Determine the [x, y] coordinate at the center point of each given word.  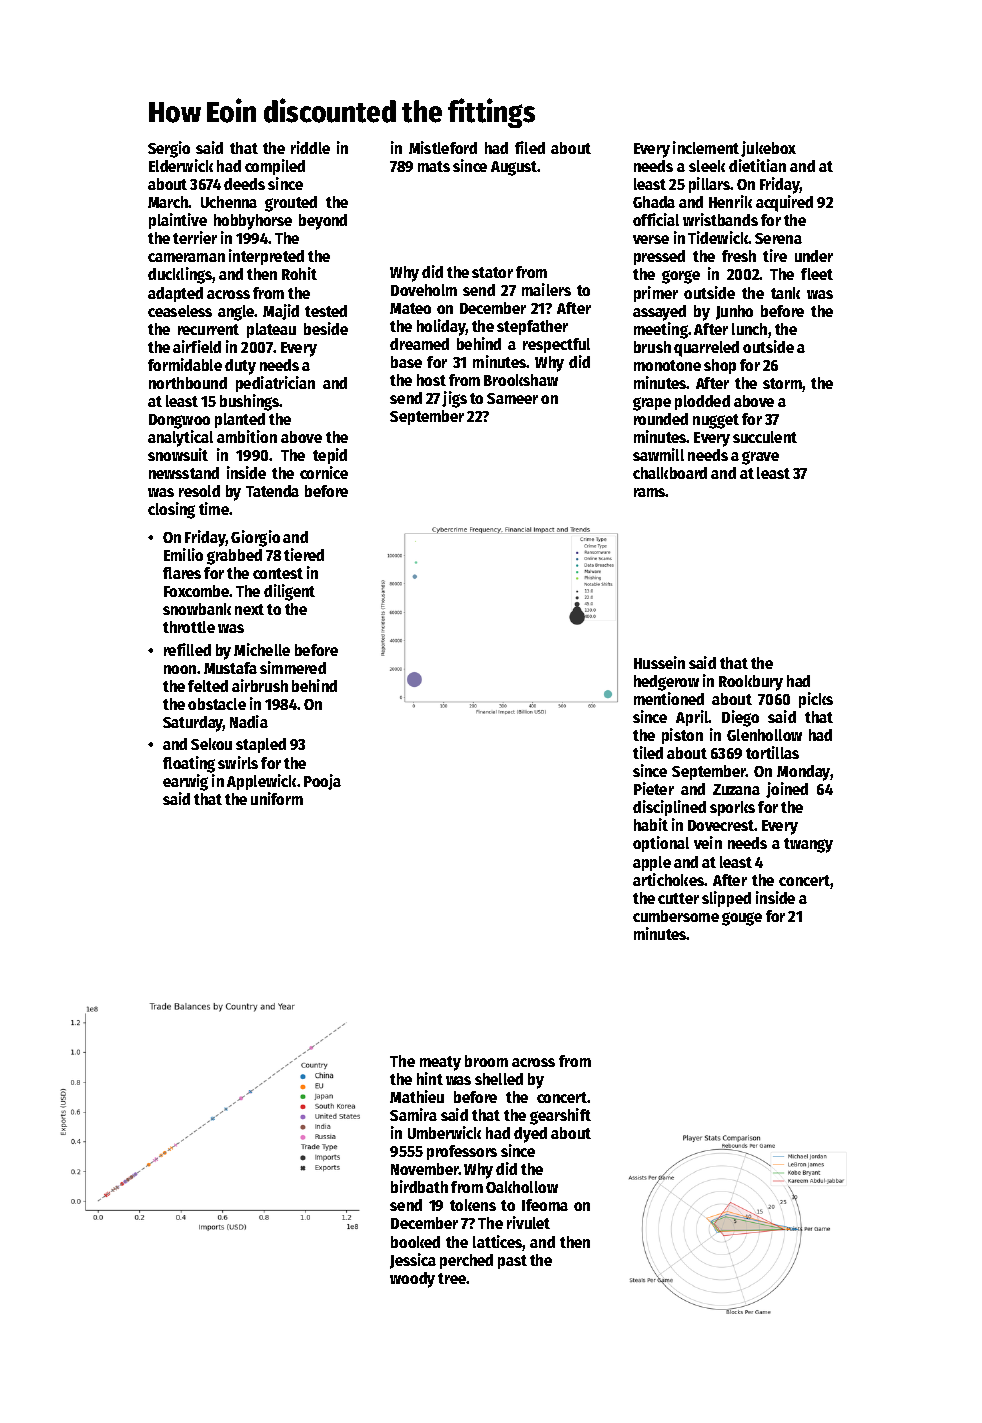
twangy [808, 845]
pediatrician [275, 384]
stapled [261, 745]
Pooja [322, 782]
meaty [440, 1063]
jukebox [768, 149]
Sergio [169, 149]
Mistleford [443, 147]
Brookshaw [521, 380]
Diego [740, 718]
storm [782, 383]
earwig [185, 782]
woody [412, 1280]
